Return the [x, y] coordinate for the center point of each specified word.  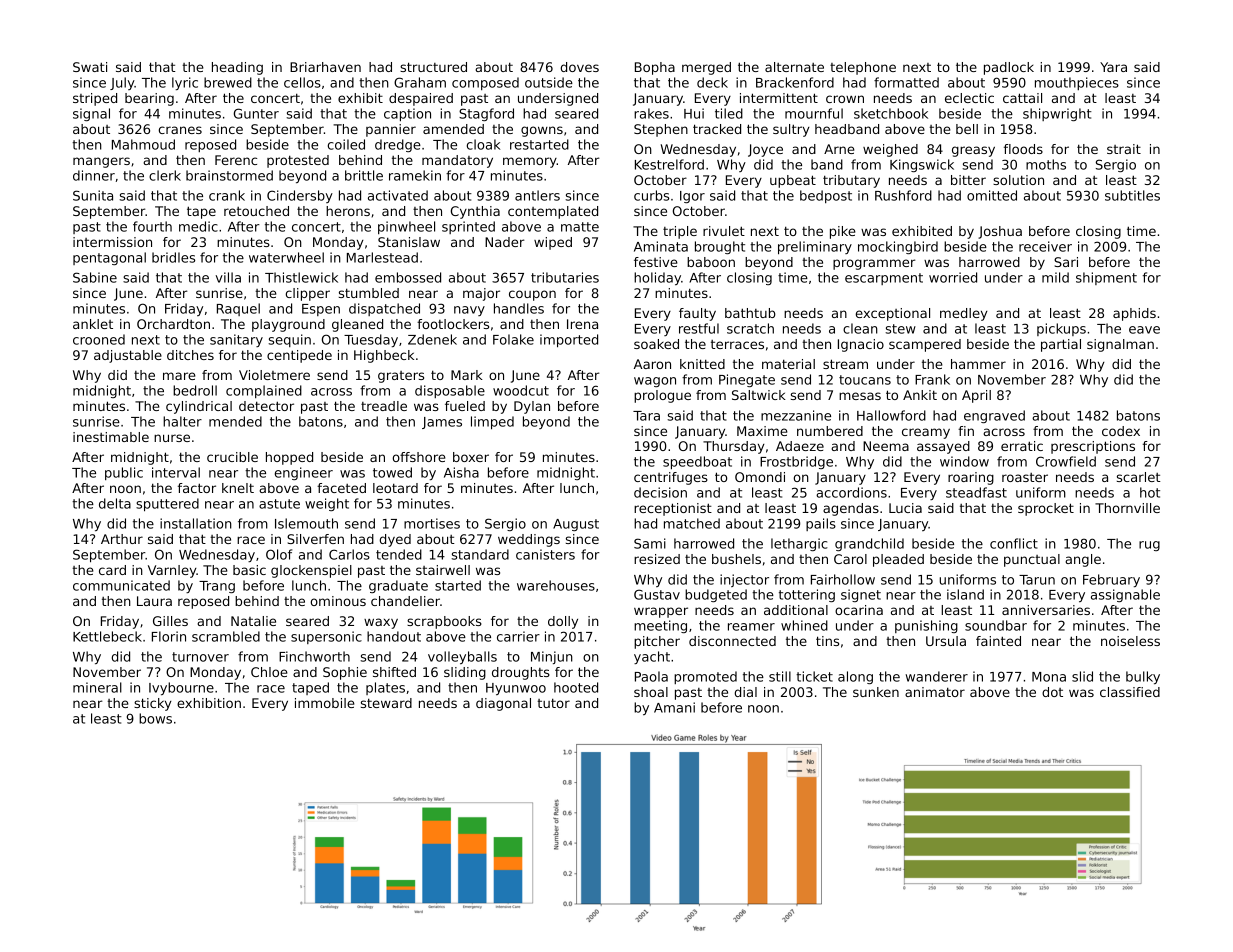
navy [469, 311]
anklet [93, 324]
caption [407, 115]
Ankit [920, 395]
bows [155, 718]
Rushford [903, 195]
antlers [537, 195]
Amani [674, 707]
